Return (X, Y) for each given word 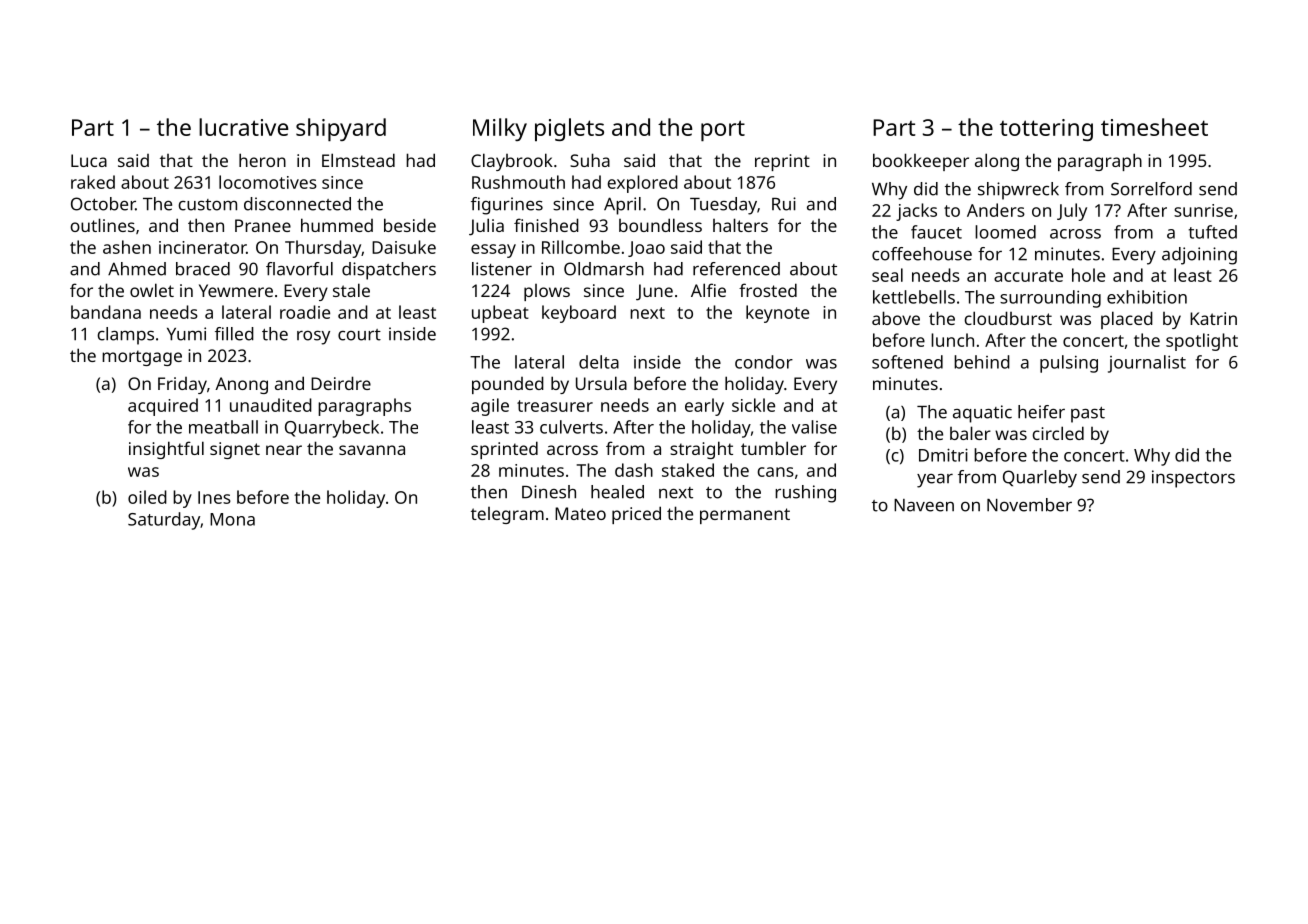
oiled (147, 497)
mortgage (142, 358)
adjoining (1199, 256)
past (1088, 415)
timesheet (1154, 127)
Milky (500, 129)
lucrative (244, 127)
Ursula (601, 383)
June (654, 292)
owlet (152, 290)
